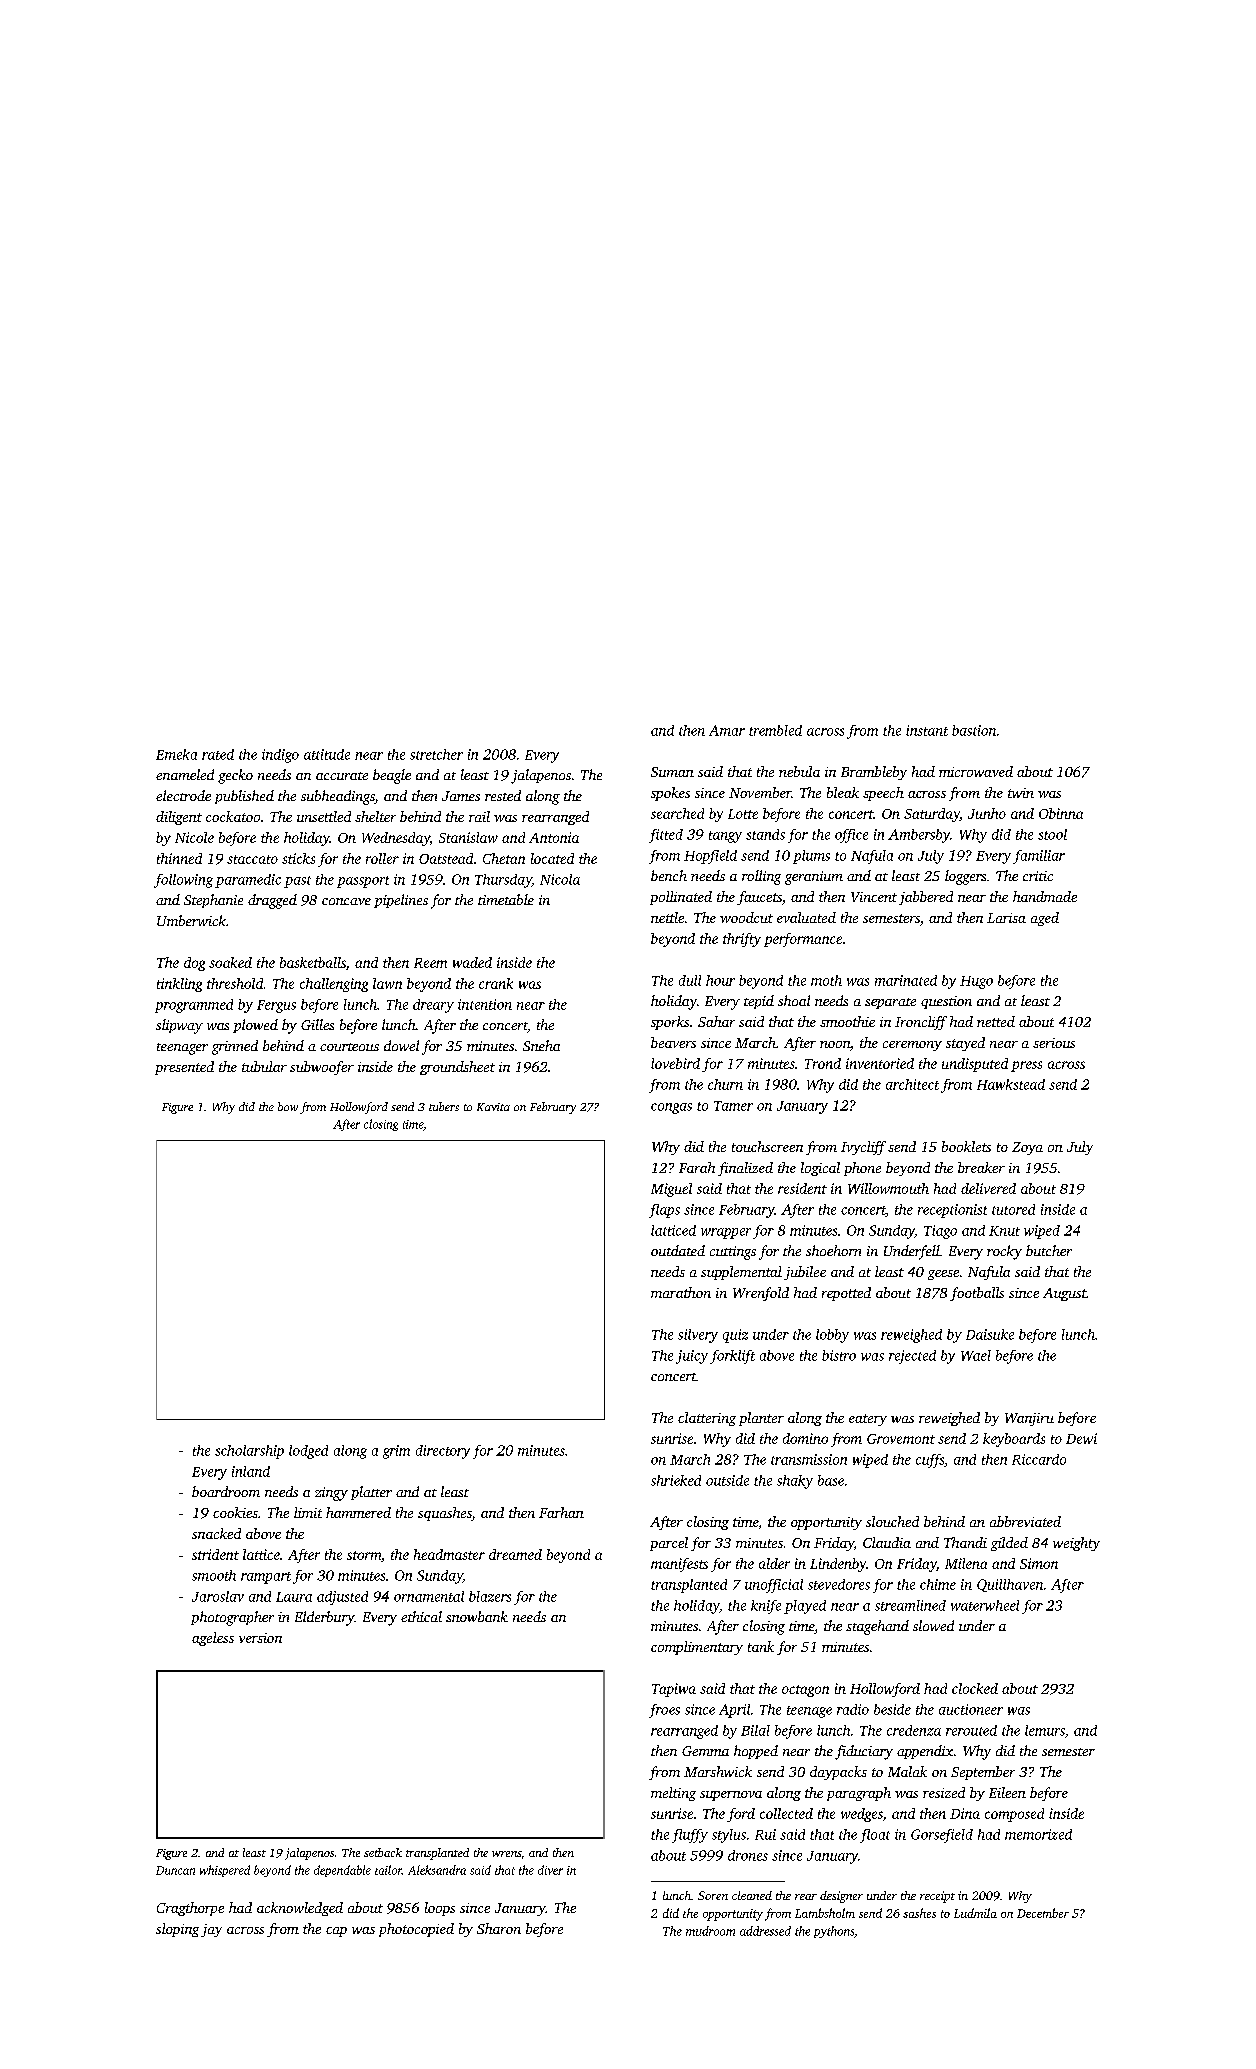 This screenshot has width=1256, height=2069. I want to click on Amar, so click(727, 730).
